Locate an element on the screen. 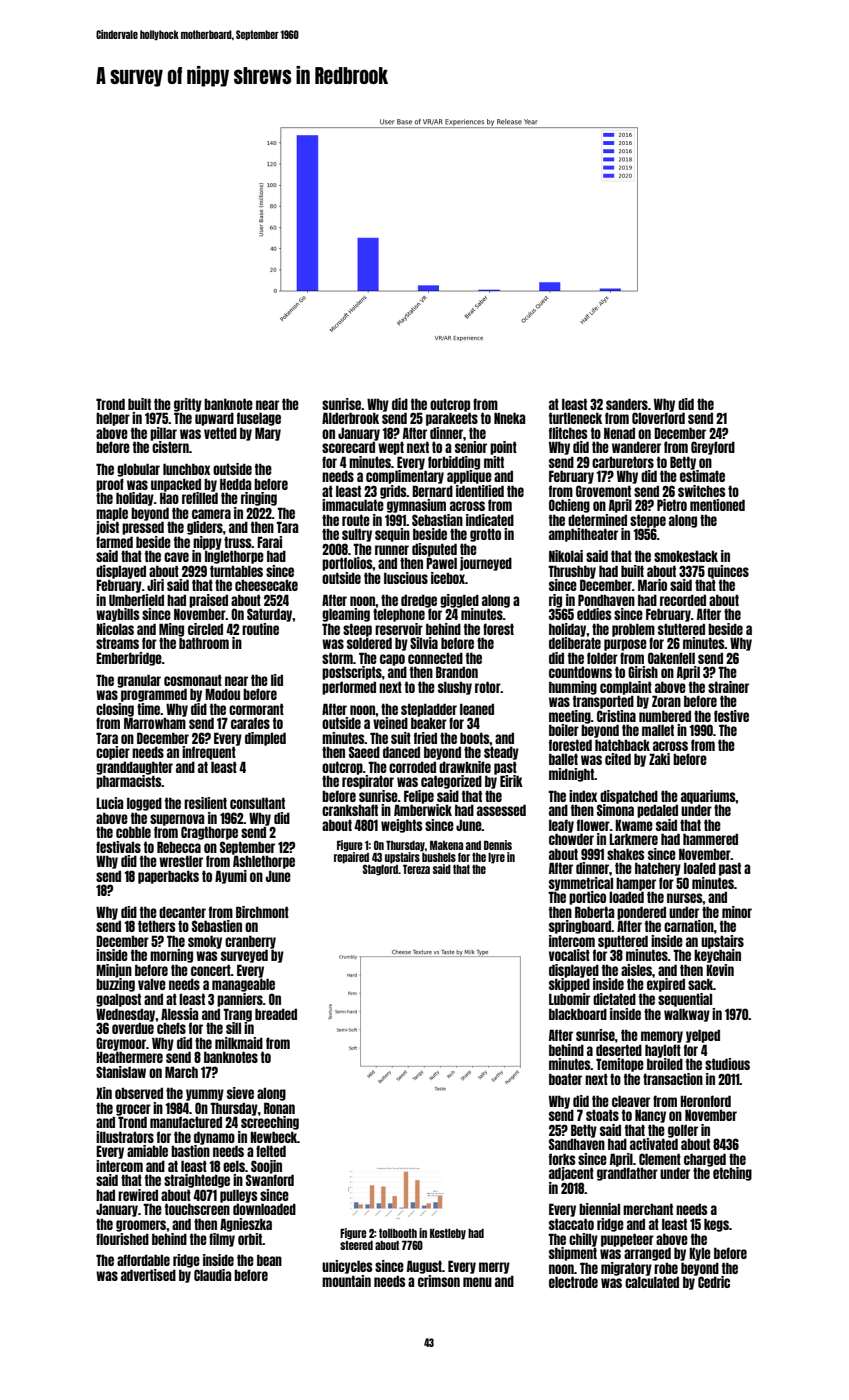 The width and height of the screenshot is (849, 1400). mountain is located at coordinates (346, 1281).
